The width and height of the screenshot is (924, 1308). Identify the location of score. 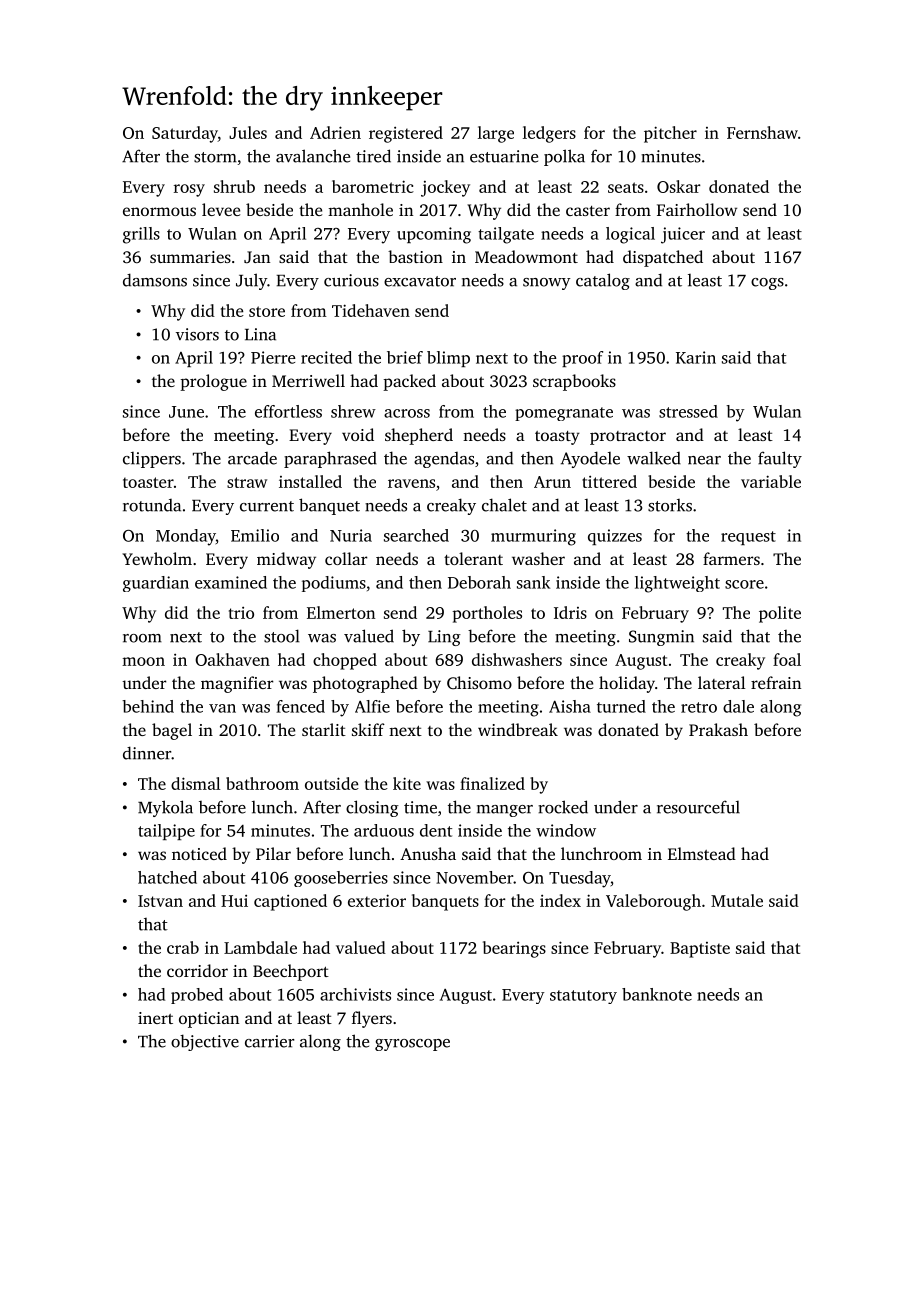
(744, 584).
